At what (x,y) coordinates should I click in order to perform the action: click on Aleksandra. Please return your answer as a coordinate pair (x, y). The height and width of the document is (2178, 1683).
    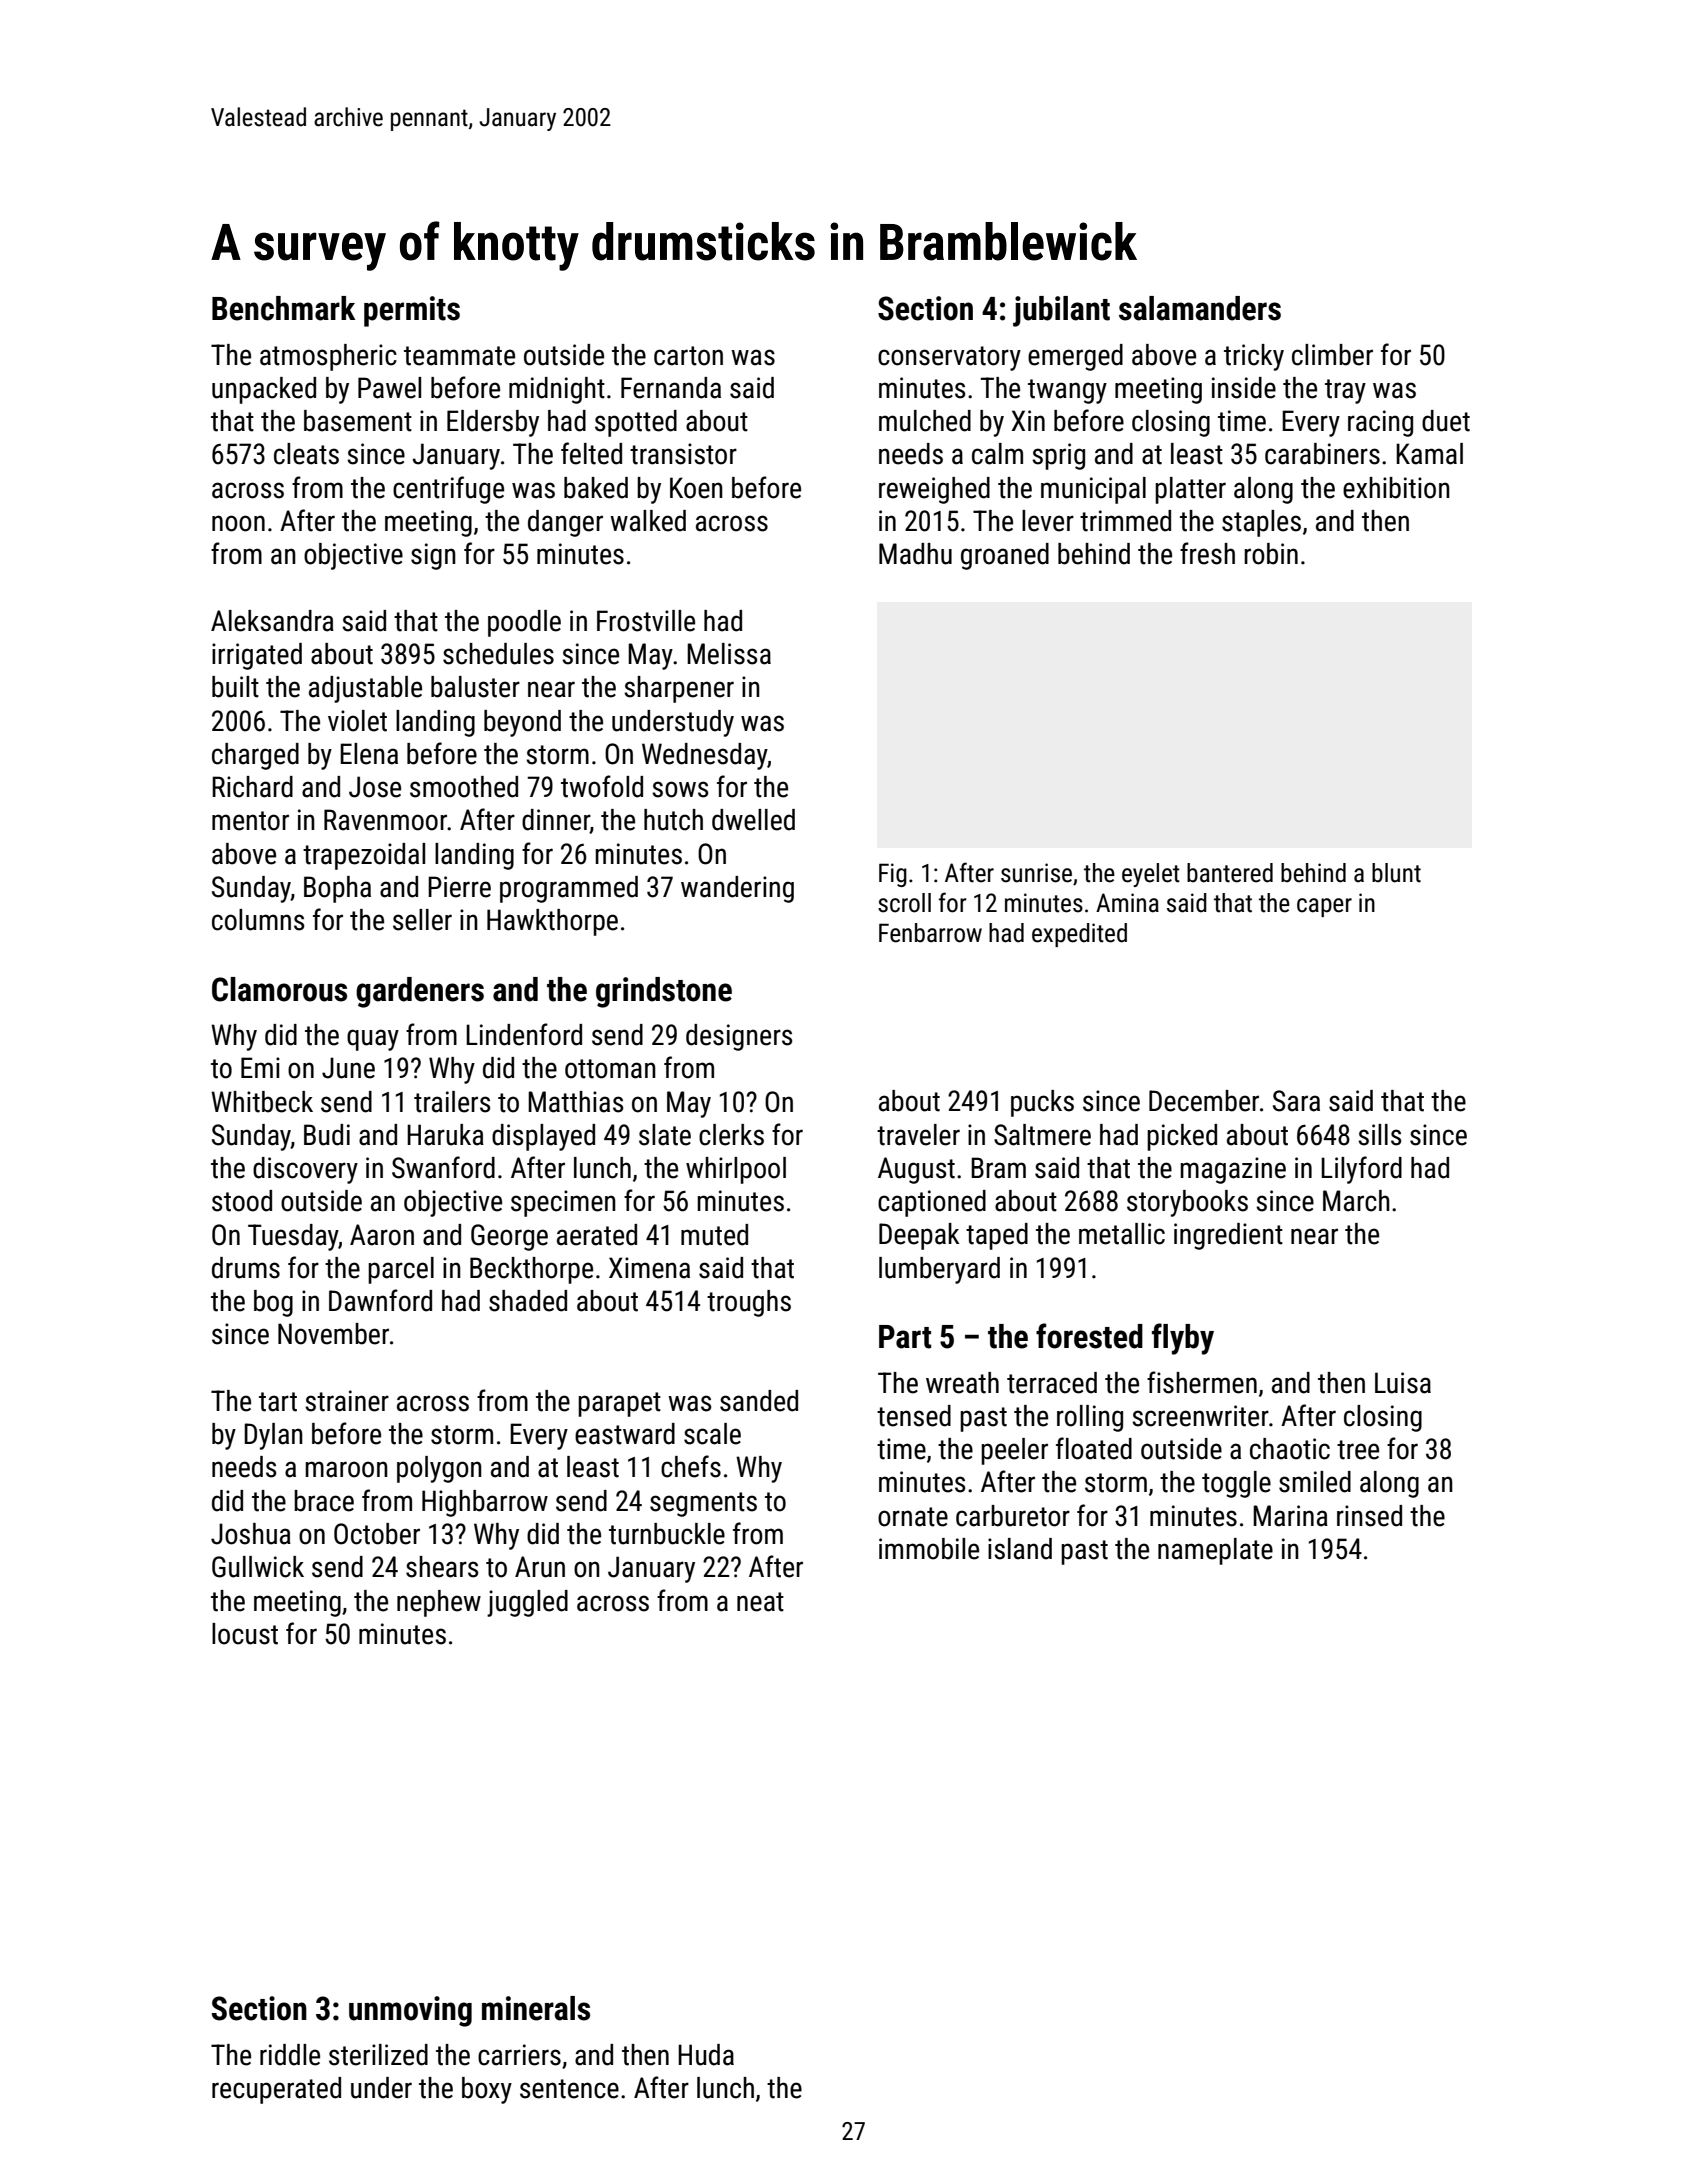
    Looking at the image, I should click on (272, 621).
